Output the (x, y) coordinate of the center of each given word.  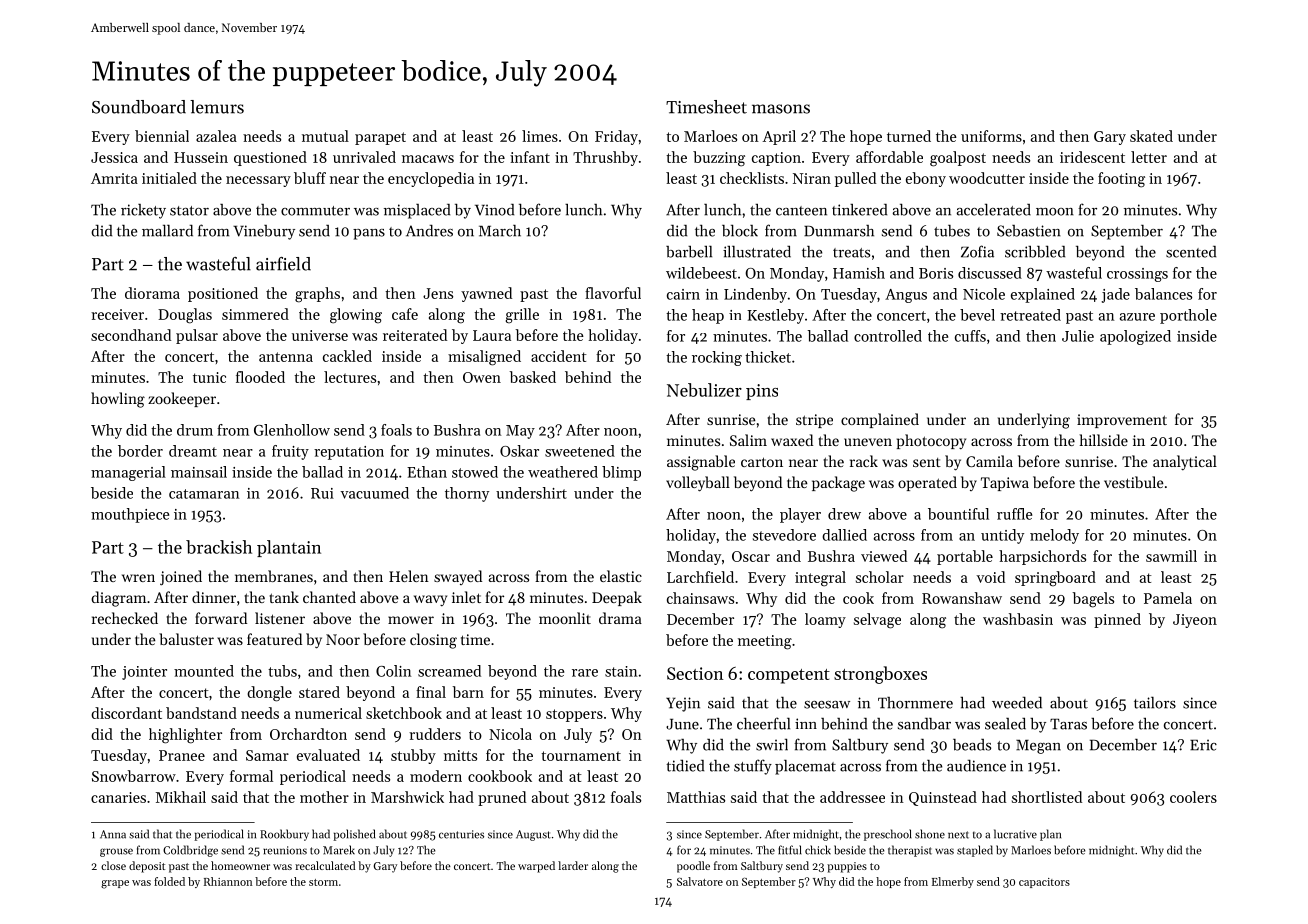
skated (1151, 136)
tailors (1155, 702)
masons (781, 109)
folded (169, 881)
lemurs (217, 107)
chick (818, 850)
